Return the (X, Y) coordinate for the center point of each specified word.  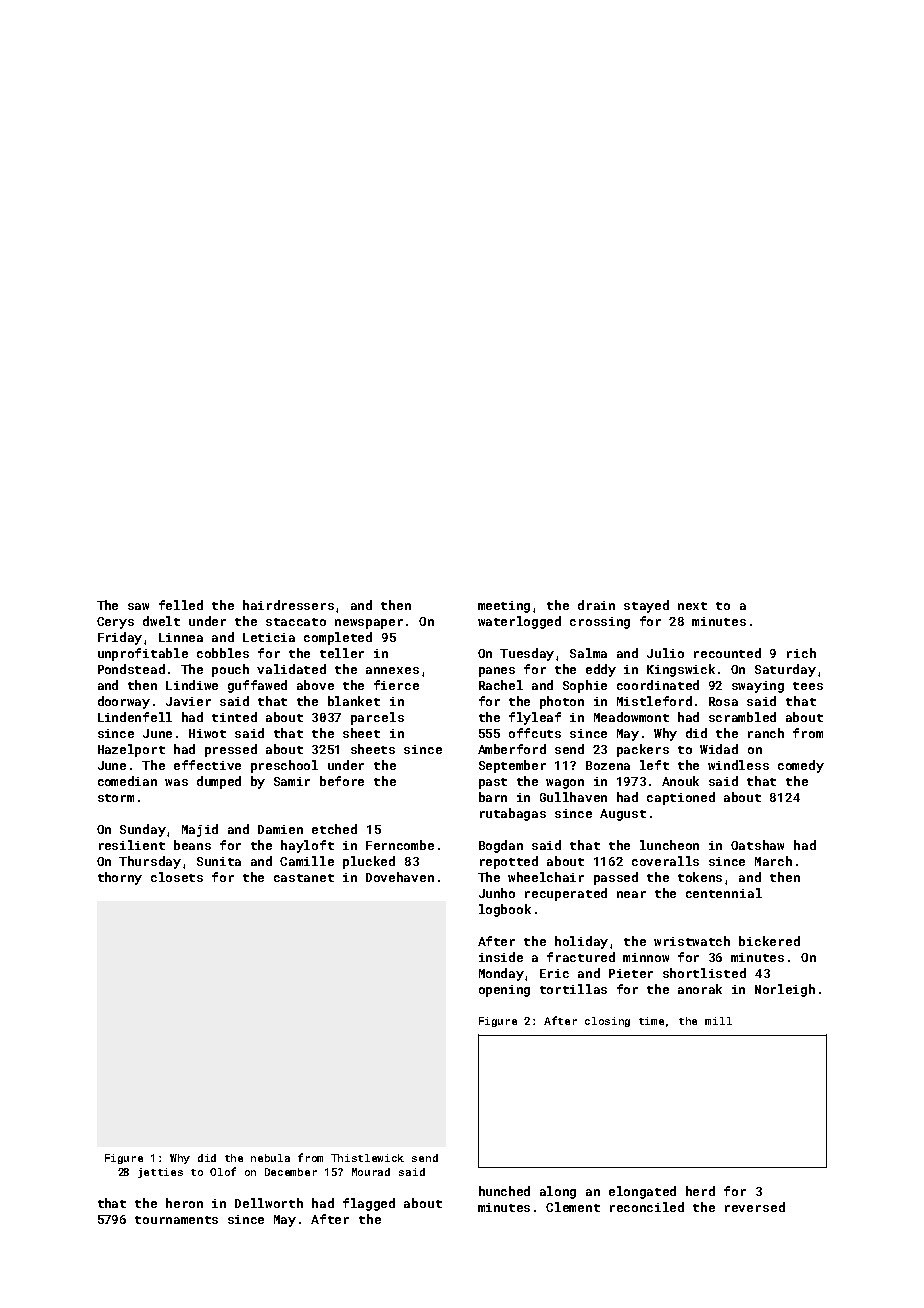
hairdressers (288, 605)
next (692, 606)
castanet (304, 878)
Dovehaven (400, 877)
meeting (504, 607)
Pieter (631, 973)
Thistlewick (367, 1158)
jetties (160, 1173)
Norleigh (785, 990)
